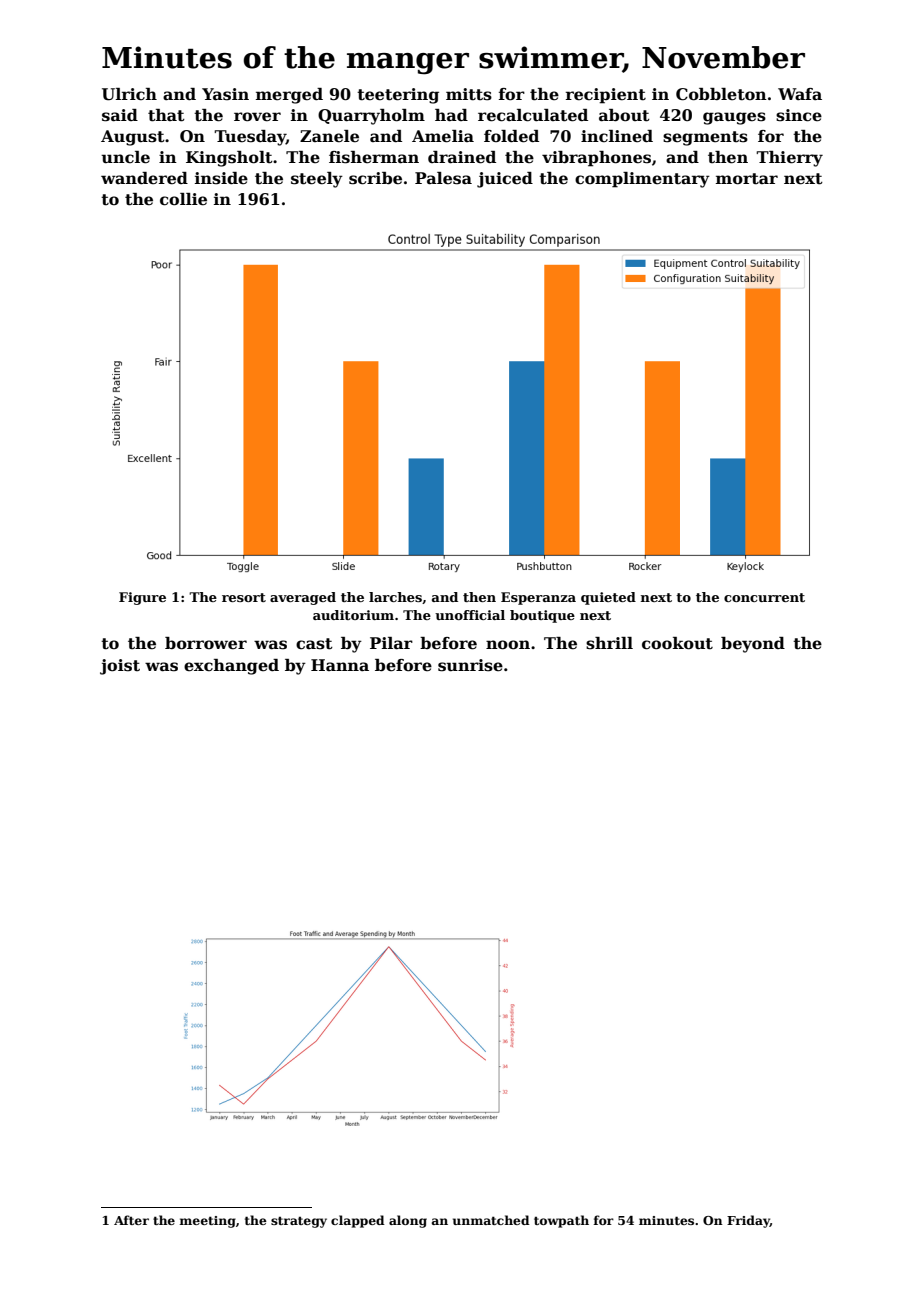 The height and width of the document is (1308, 924). What do you see at coordinates (244, 597) in the document?
I see `resort` at bounding box center [244, 597].
